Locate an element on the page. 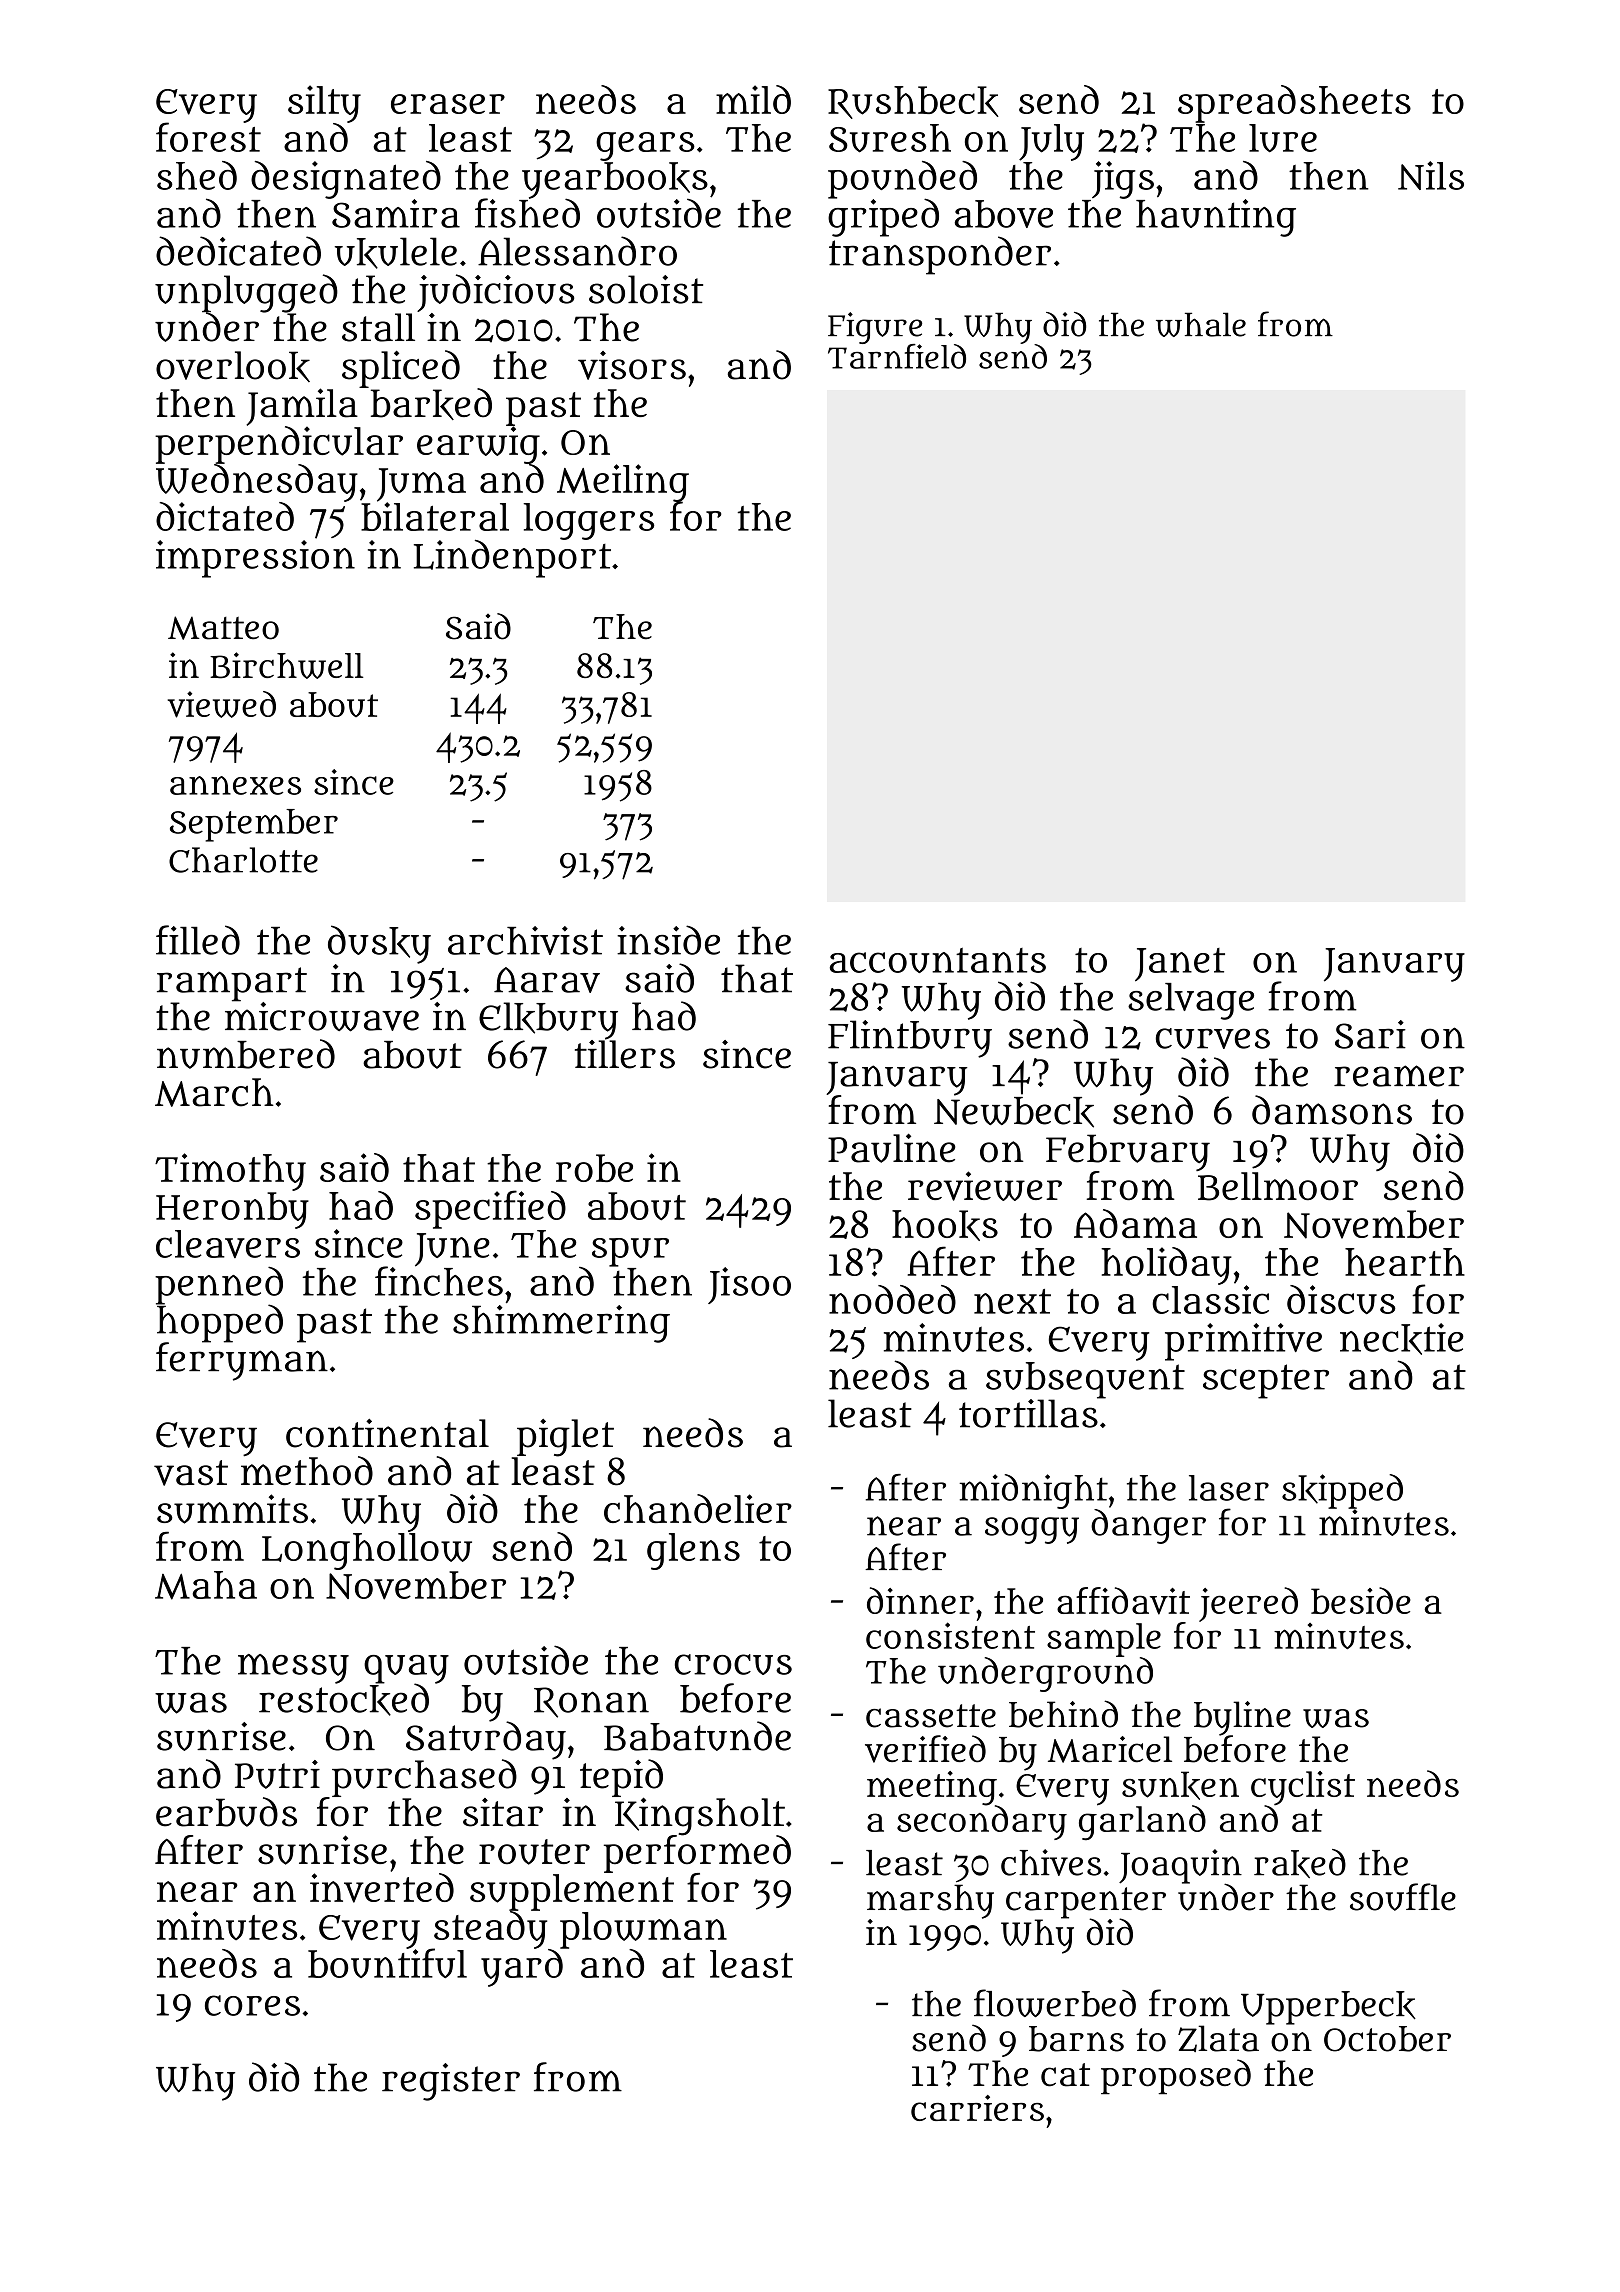 This page has width=1620, height=2292. jeered is located at coordinates (1248, 1604).
